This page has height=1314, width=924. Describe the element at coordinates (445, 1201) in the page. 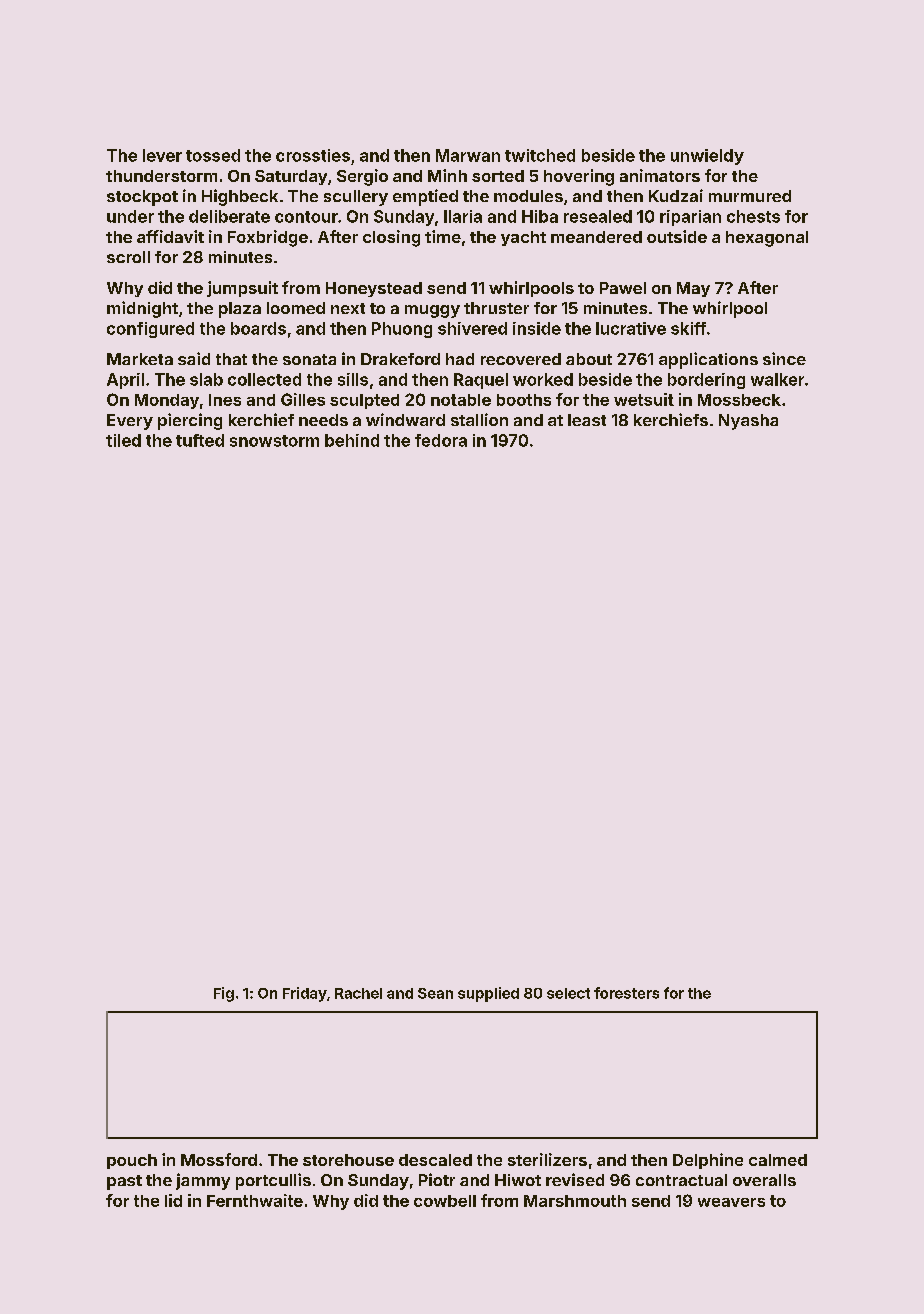

I see `cowbell` at that location.
